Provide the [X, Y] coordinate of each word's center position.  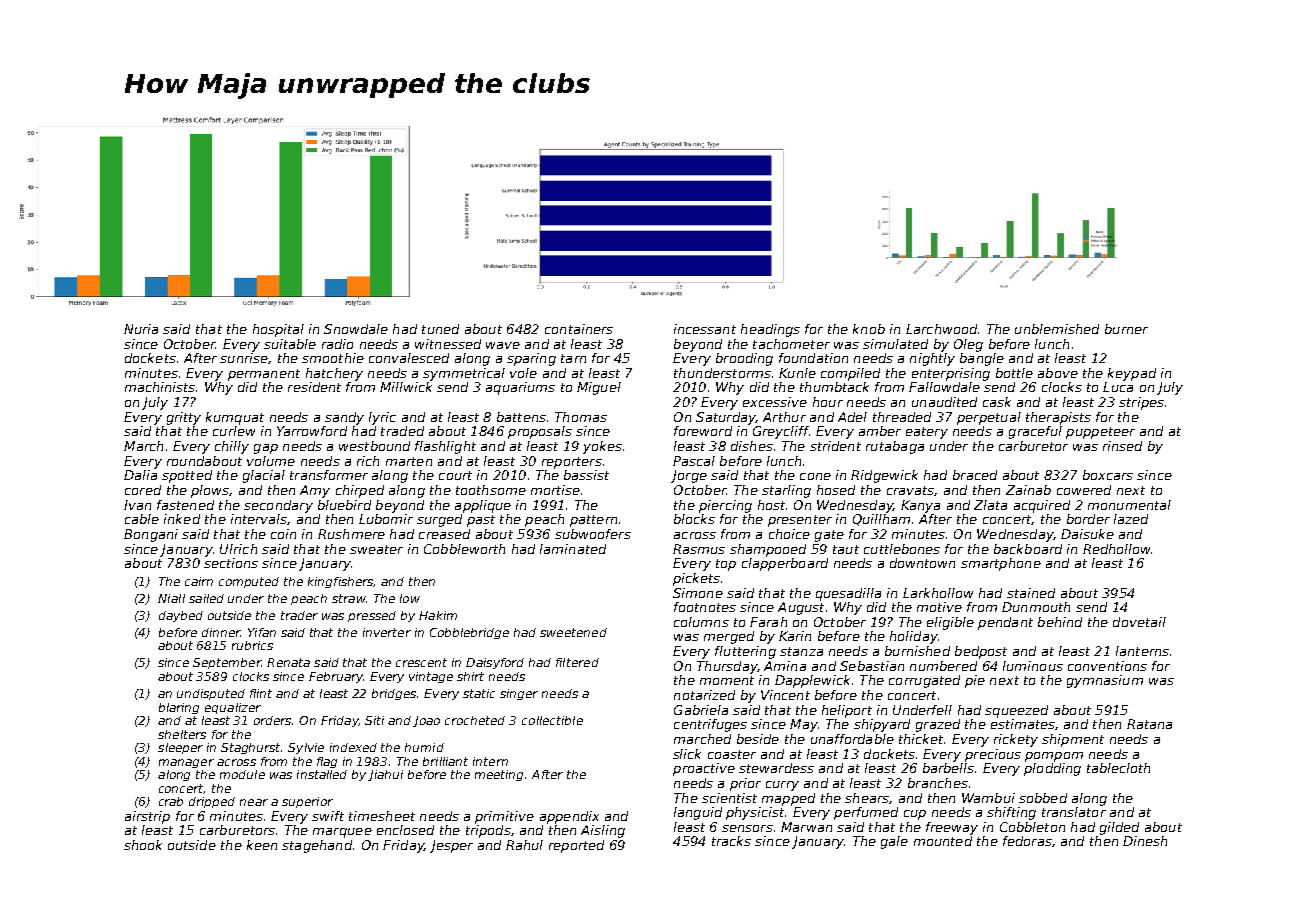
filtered [577, 662]
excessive [775, 402]
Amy [315, 491]
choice [789, 534]
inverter [387, 632]
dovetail [1139, 622]
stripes [1141, 403]
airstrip [147, 817]
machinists [160, 387]
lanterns [1142, 651]
